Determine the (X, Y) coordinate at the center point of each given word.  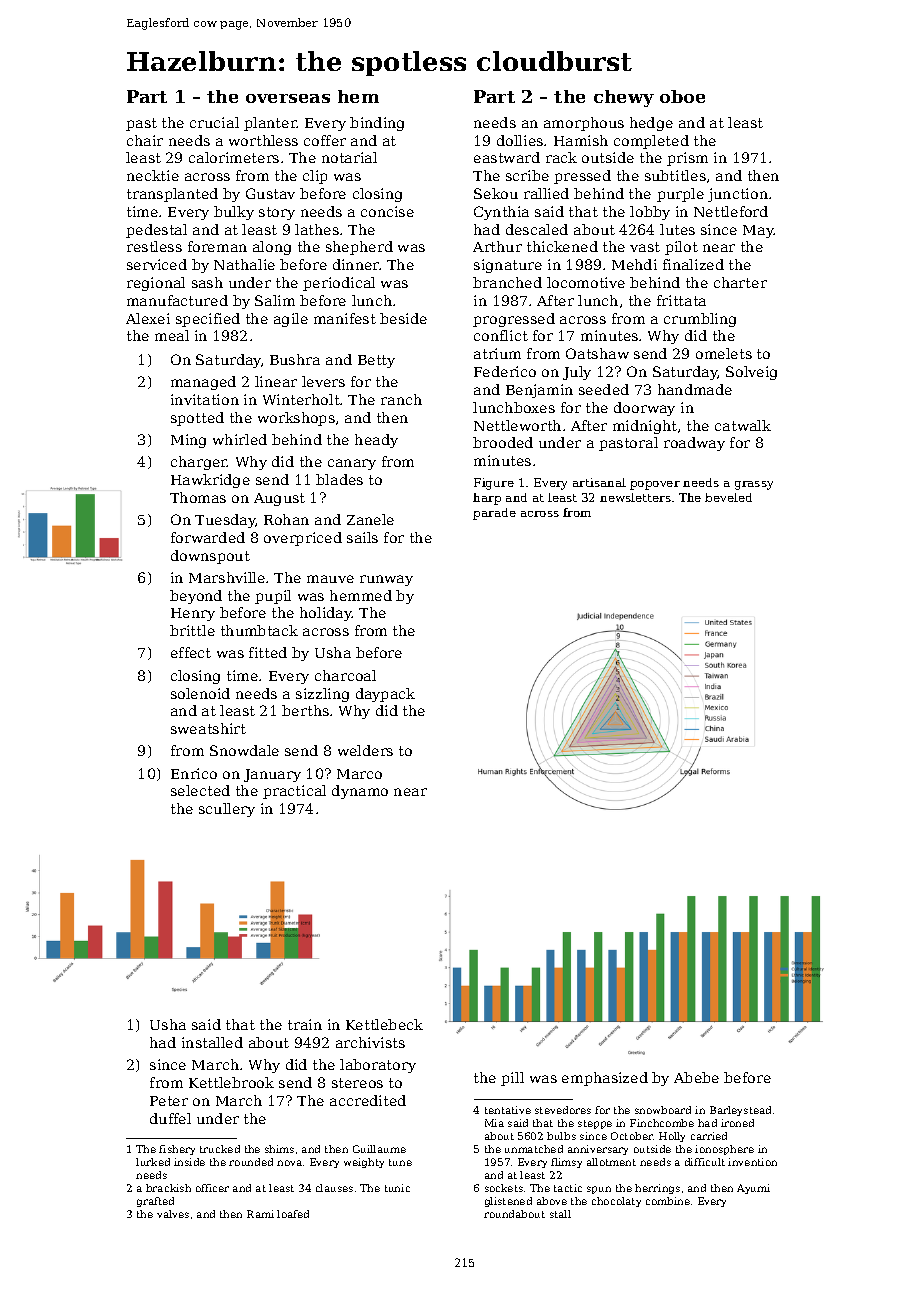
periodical (339, 284)
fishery (177, 1150)
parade (494, 514)
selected (200, 790)
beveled (728, 497)
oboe (682, 96)
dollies (520, 140)
